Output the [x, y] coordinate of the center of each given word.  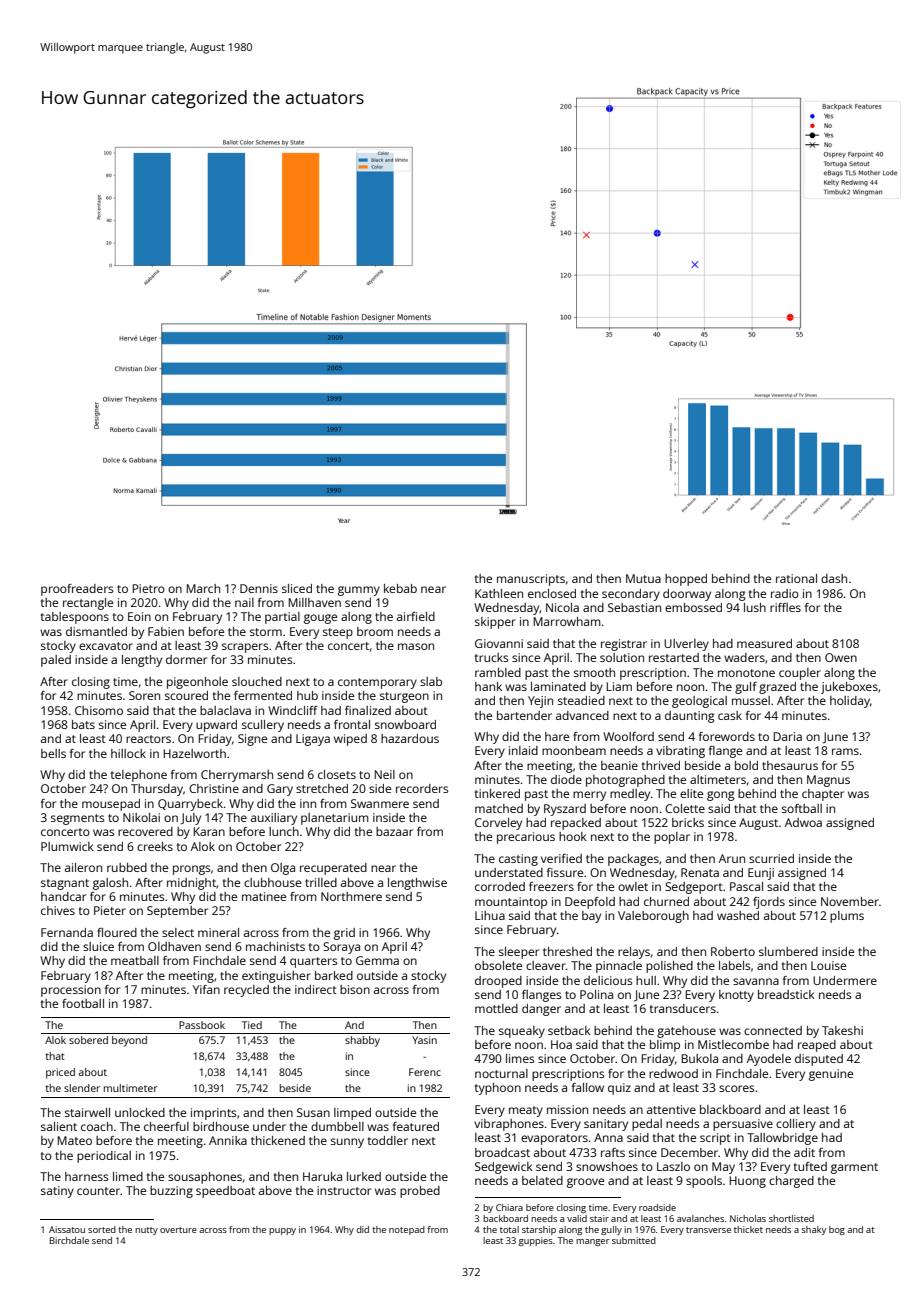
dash [834, 578]
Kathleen [499, 593]
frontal [352, 724]
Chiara [509, 1207]
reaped [817, 1046]
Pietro [148, 588]
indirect [316, 989]
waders [744, 657]
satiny [57, 1192]
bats [83, 724]
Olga [283, 869]
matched [499, 808]
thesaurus [790, 765]
